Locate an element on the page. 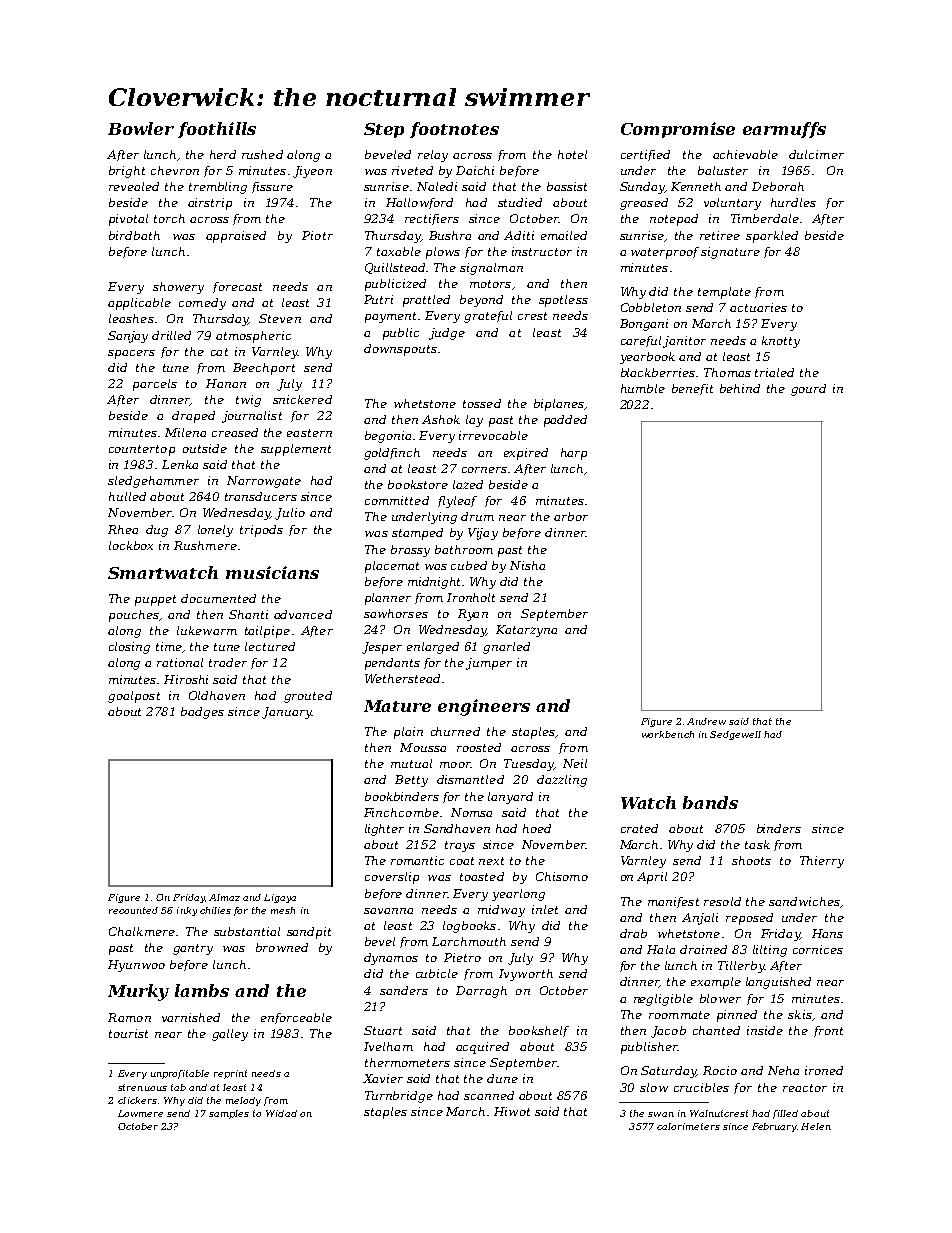 The height and width of the page is (1233, 952). Narrowgate is located at coordinates (264, 482).
